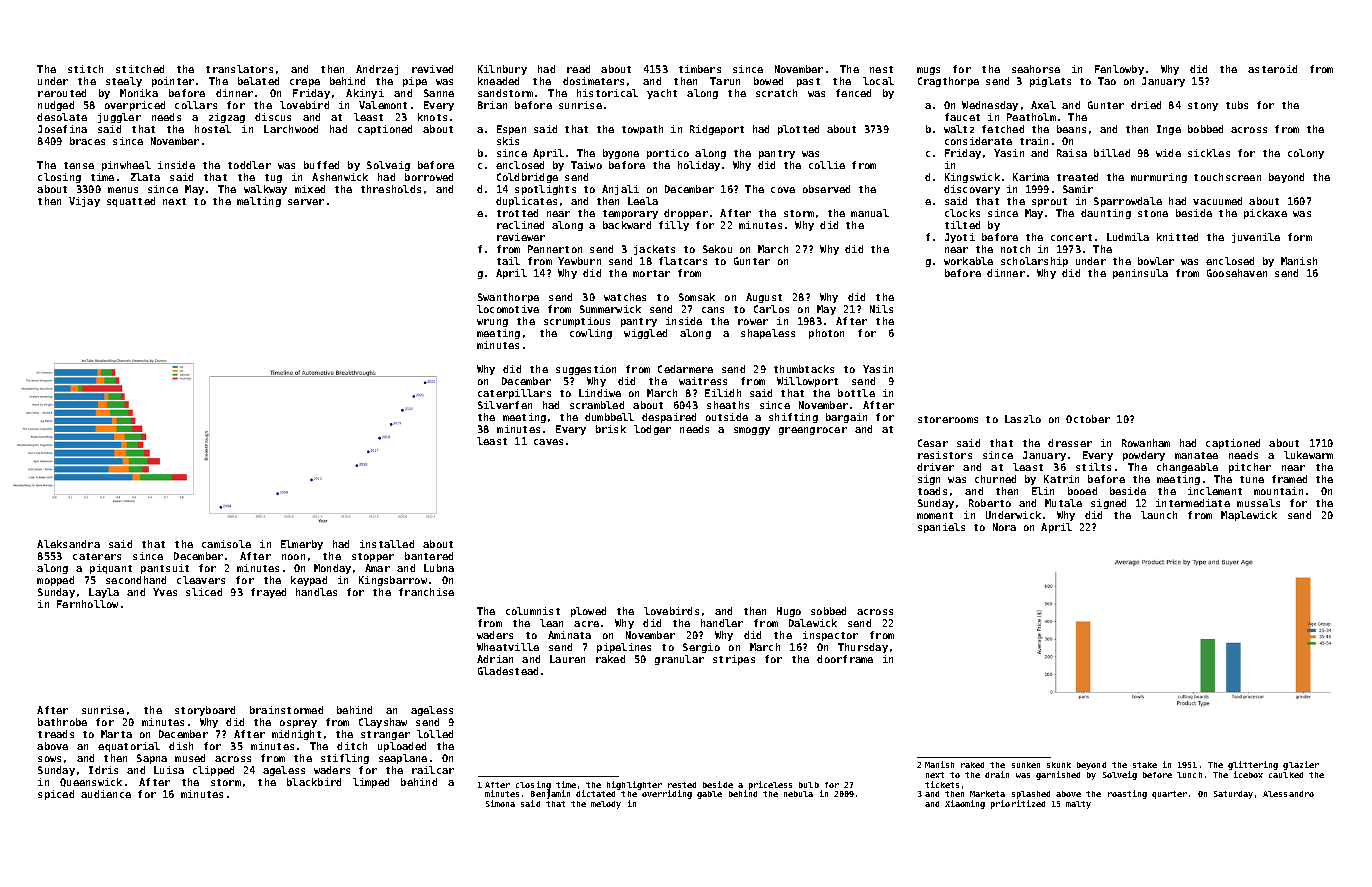  Describe the element at coordinates (1082, 491) in the document. I see `booed` at that location.
